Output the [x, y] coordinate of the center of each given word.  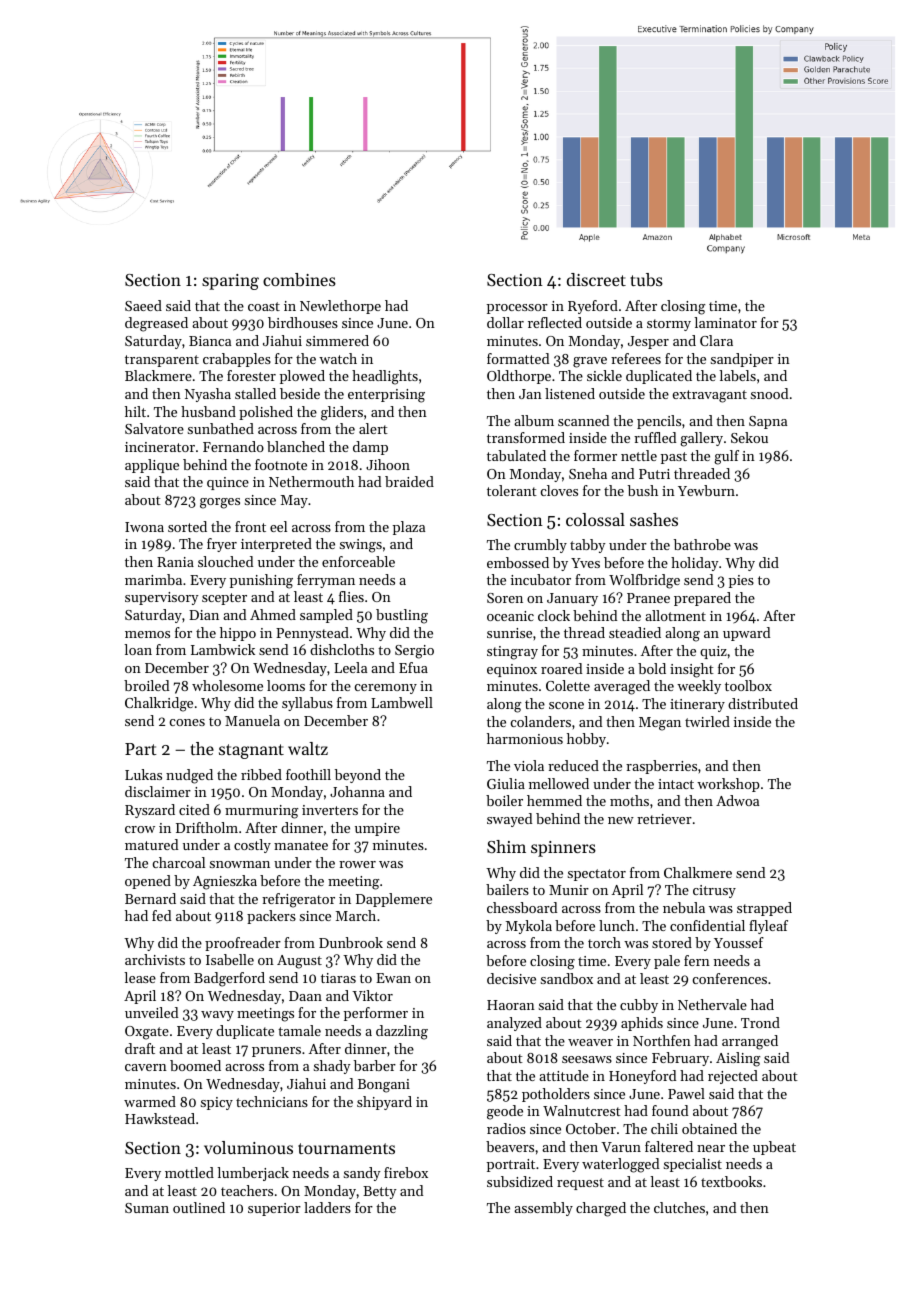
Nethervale [712, 1004]
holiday [695, 564]
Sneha [588, 473]
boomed [195, 1065]
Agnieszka [225, 882]
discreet [596, 279]
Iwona [144, 527]
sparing [230, 282]
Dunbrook [351, 942]
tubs [646, 279]
